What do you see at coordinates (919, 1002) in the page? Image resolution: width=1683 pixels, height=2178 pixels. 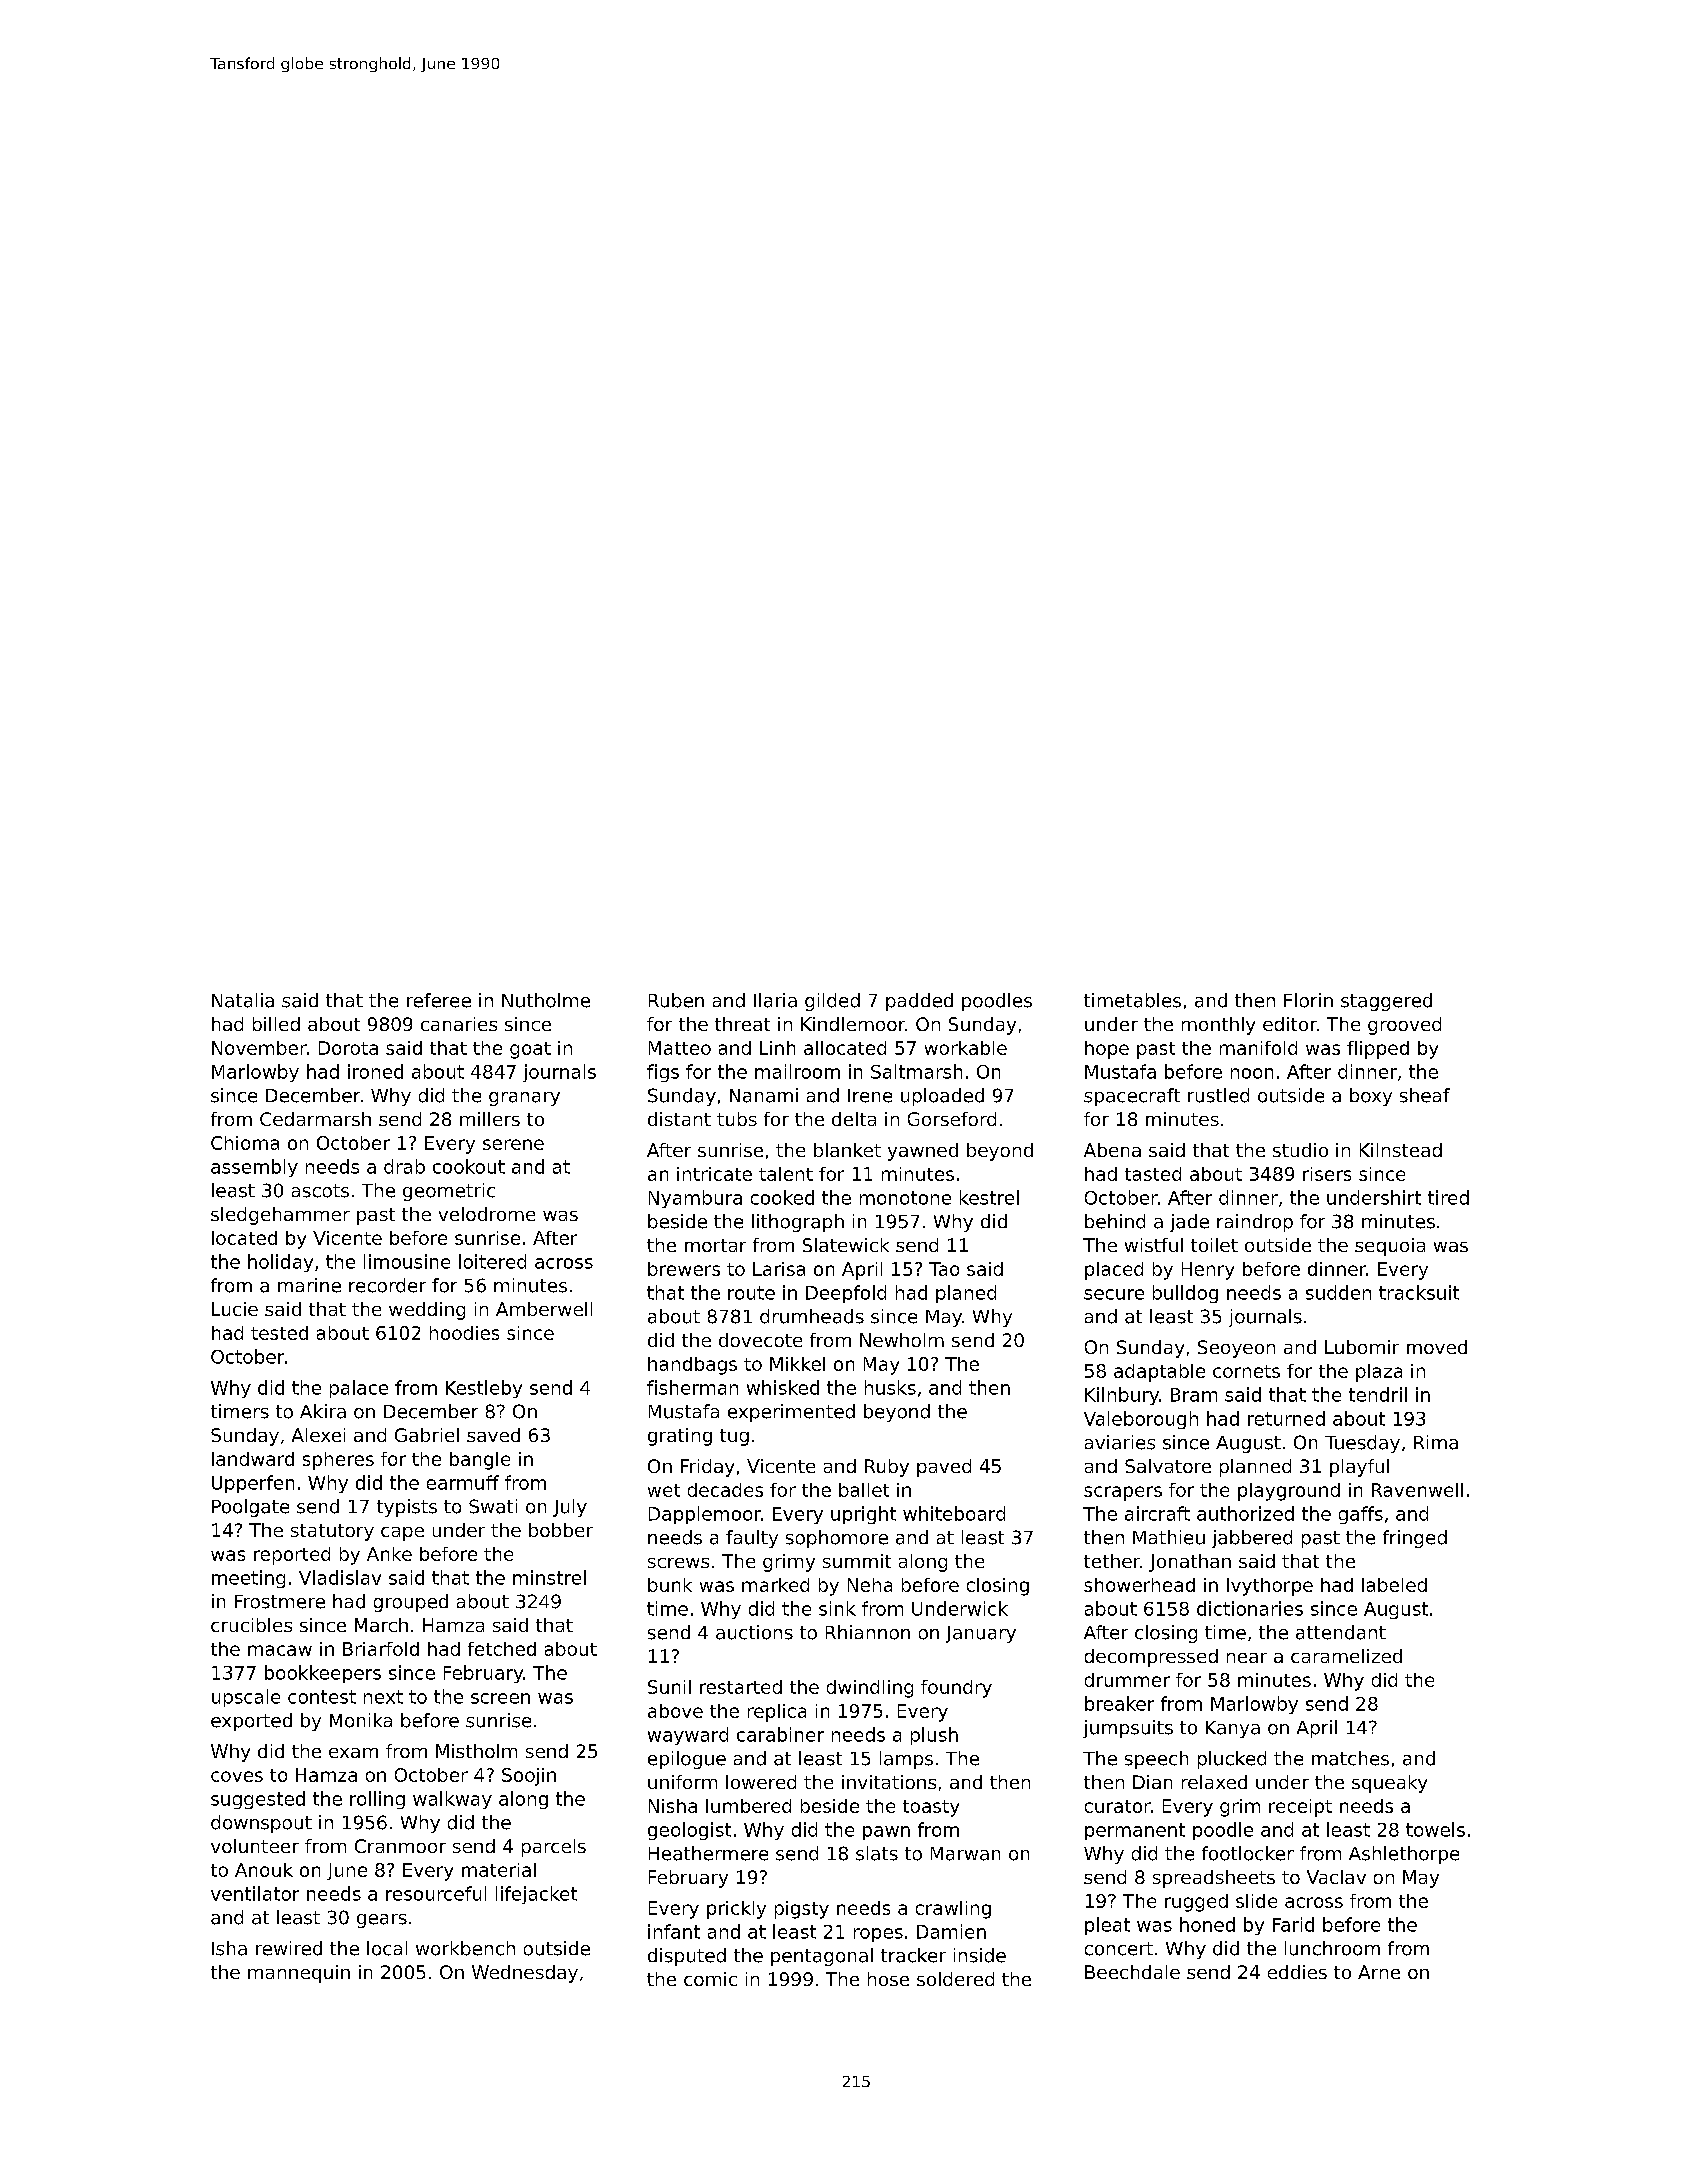 I see `padded` at bounding box center [919, 1002].
